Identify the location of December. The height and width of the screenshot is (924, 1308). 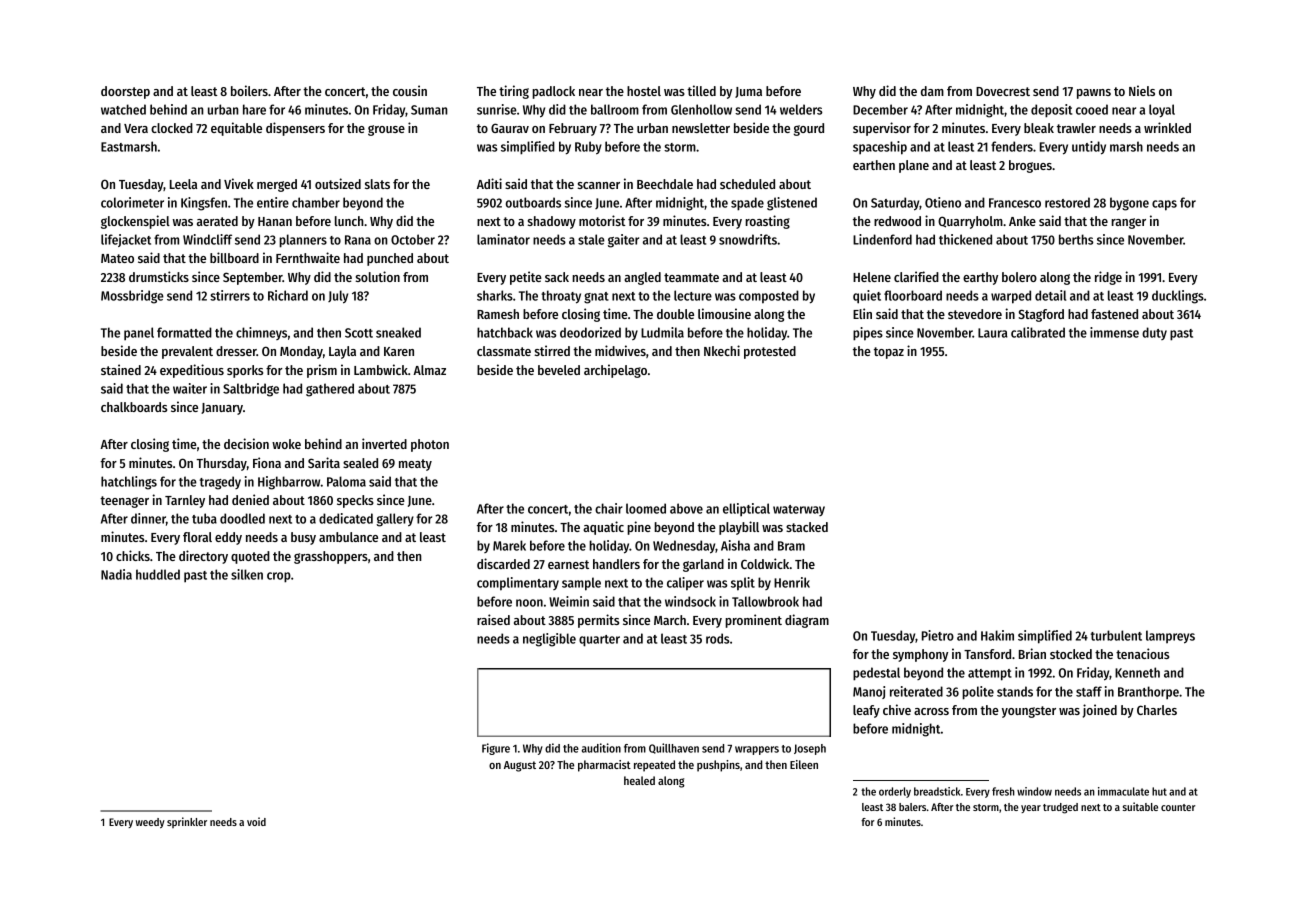
(880, 109).
